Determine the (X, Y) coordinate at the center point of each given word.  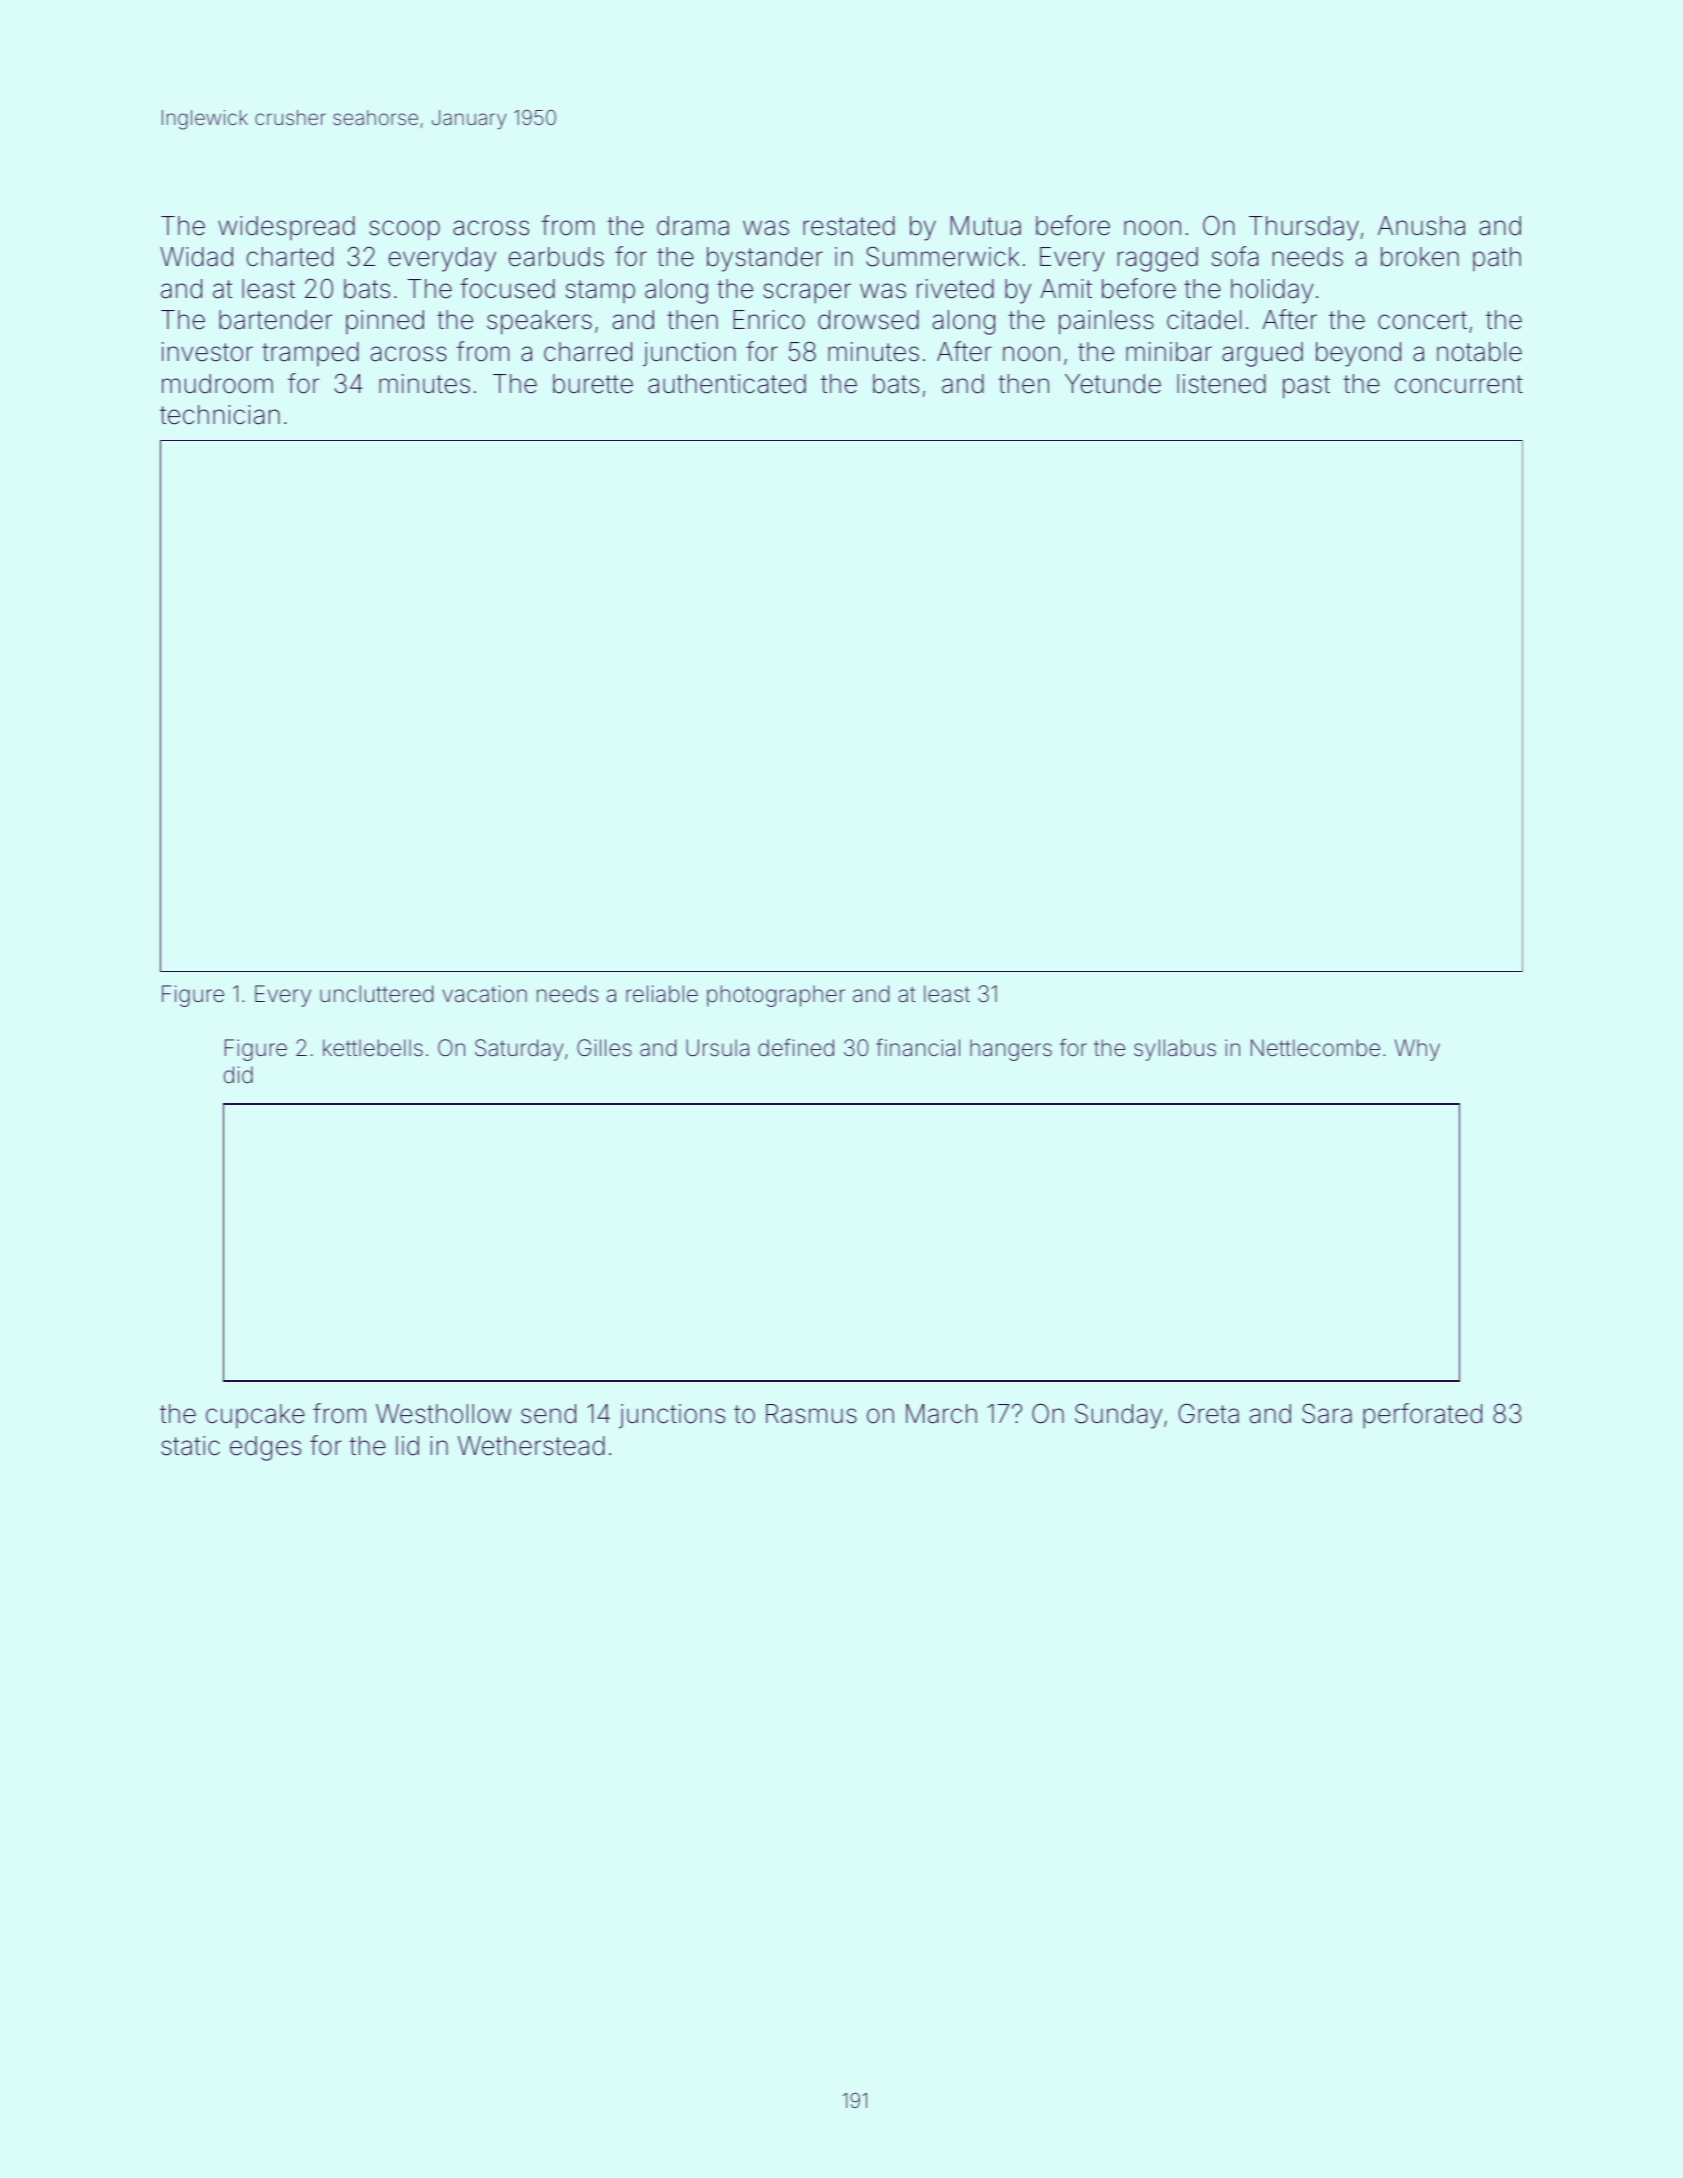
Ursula (717, 1048)
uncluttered (376, 994)
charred (588, 352)
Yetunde (1113, 384)
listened (1221, 384)
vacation (485, 994)
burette (593, 384)
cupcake (255, 1416)
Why (1417, 1050)
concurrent (1459, 384)
